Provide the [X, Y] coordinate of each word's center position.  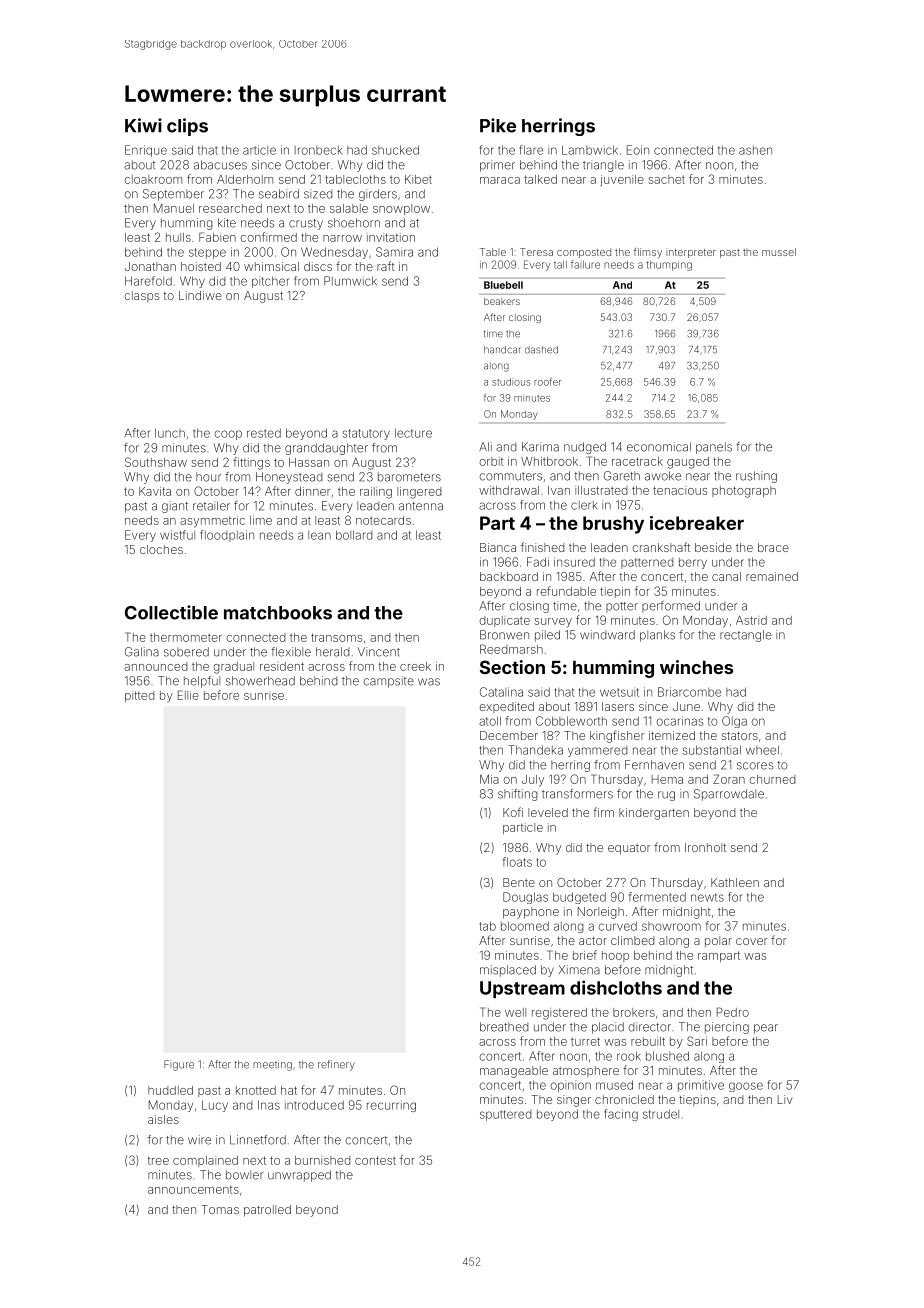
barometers [409, 477]
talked [540, 179]
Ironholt [705, 847]
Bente [519, 882]
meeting [272, 1065]
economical [659, 447]
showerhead [260, 681]
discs [318, 266]
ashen [755, 150]
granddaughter [326, 449]
